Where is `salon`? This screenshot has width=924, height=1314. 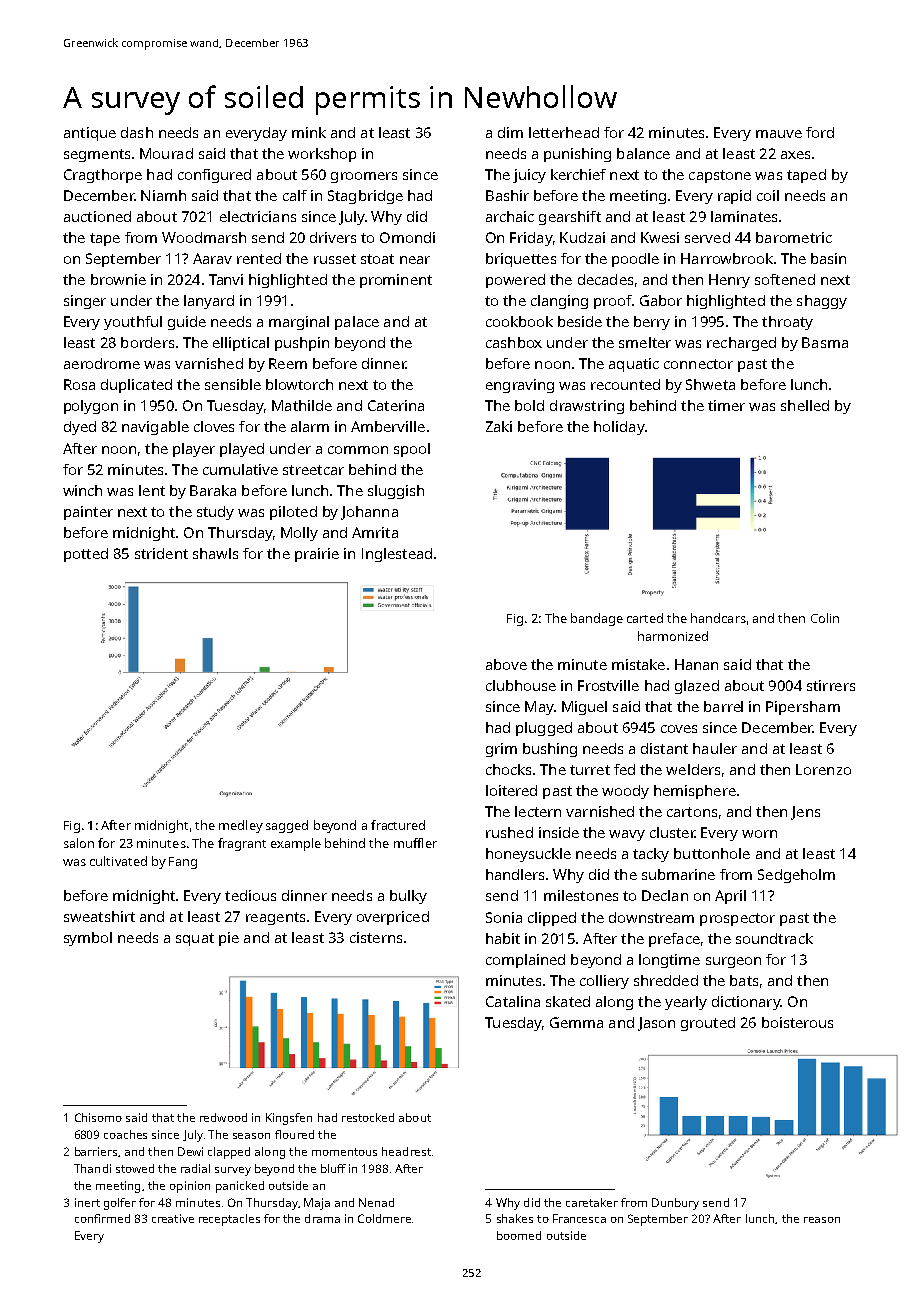 salon is located at coordinates (79, 843).
